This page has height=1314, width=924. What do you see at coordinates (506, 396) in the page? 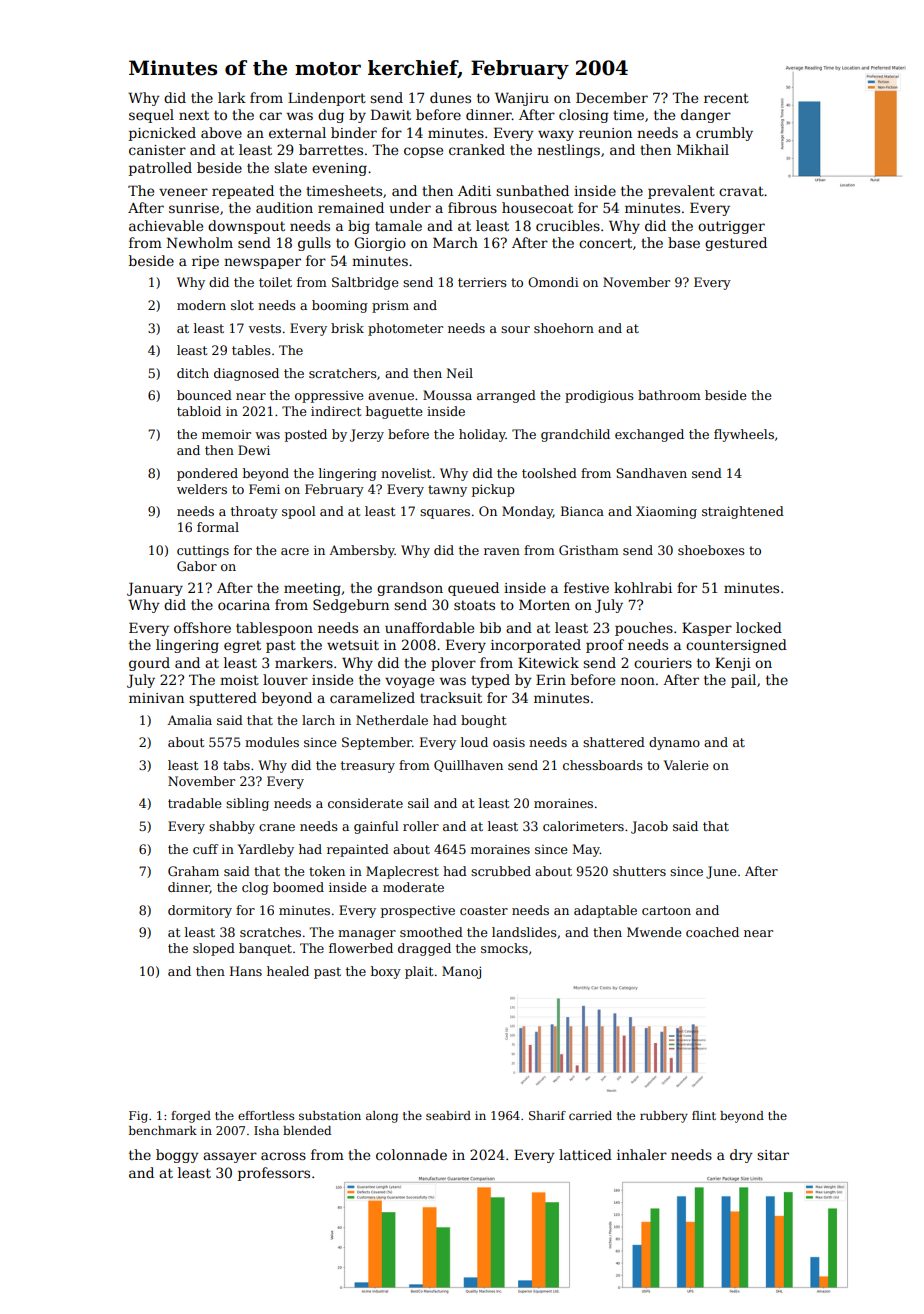
I see `arranged` at bounding box center [506, 396].
